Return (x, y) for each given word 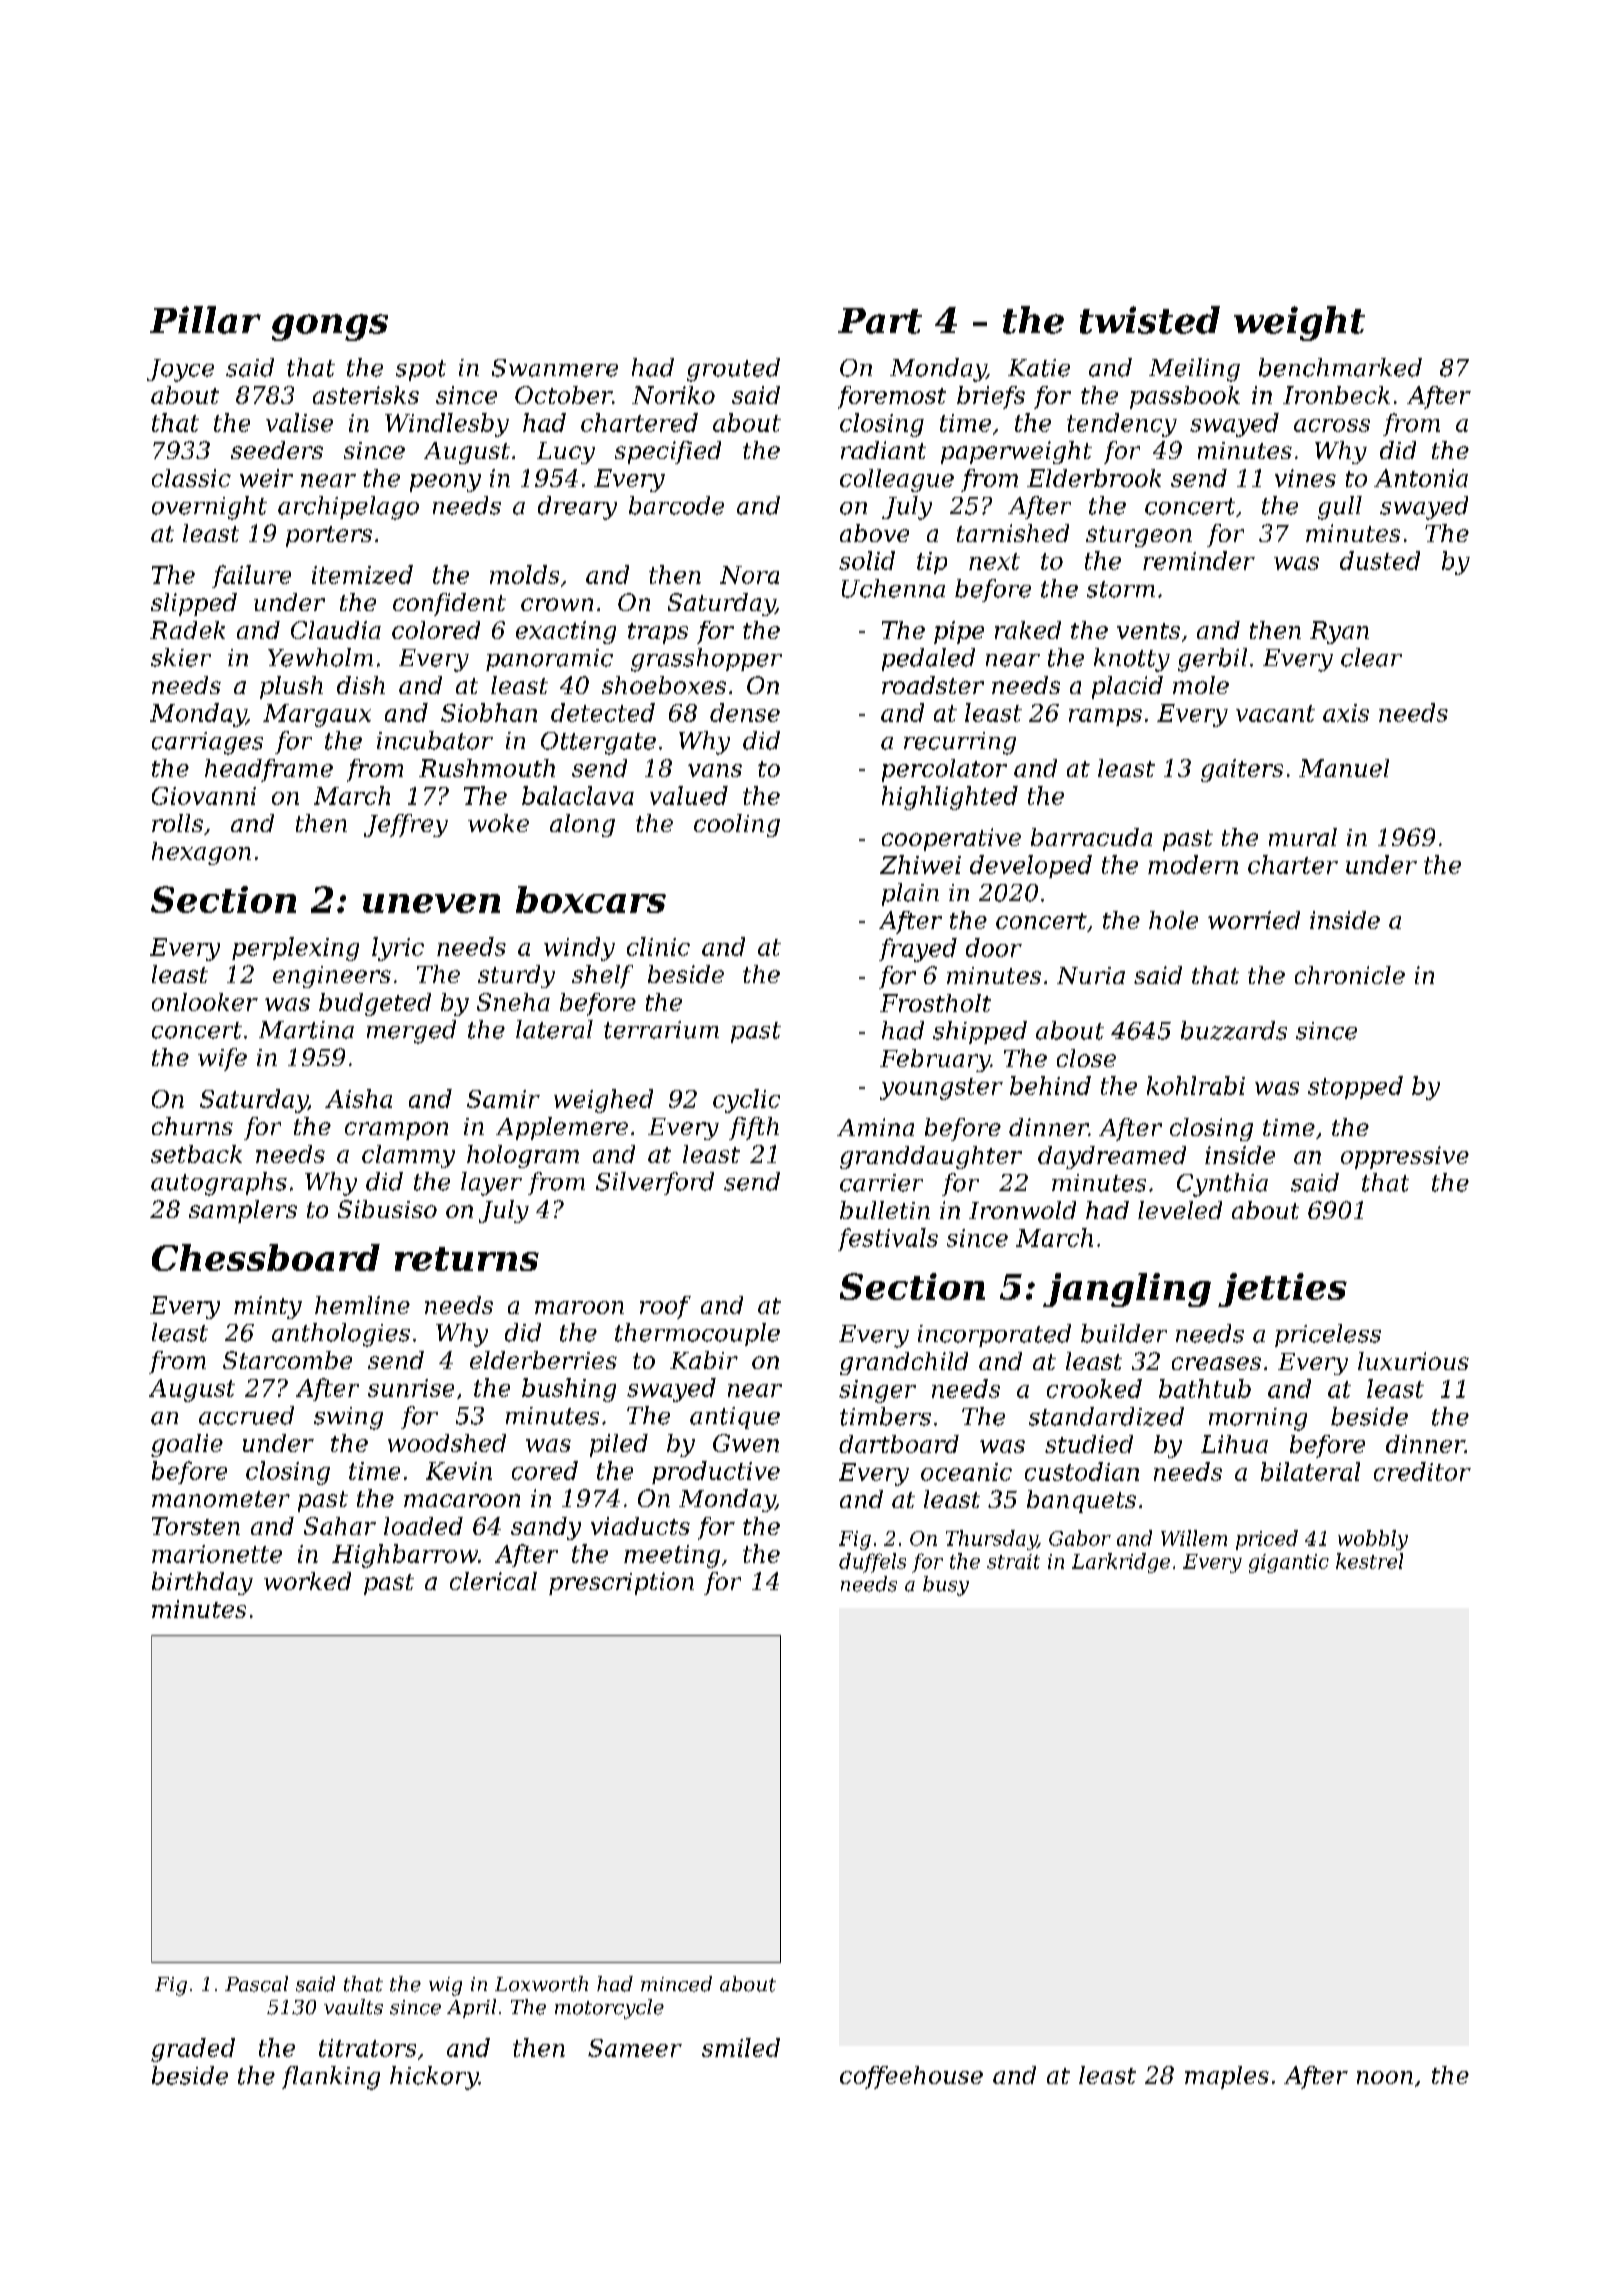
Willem (1194, 1538)
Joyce (180, 370)
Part (880, 321)
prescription (621, 1583)
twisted (1150, 320)
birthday (202, 1583)
